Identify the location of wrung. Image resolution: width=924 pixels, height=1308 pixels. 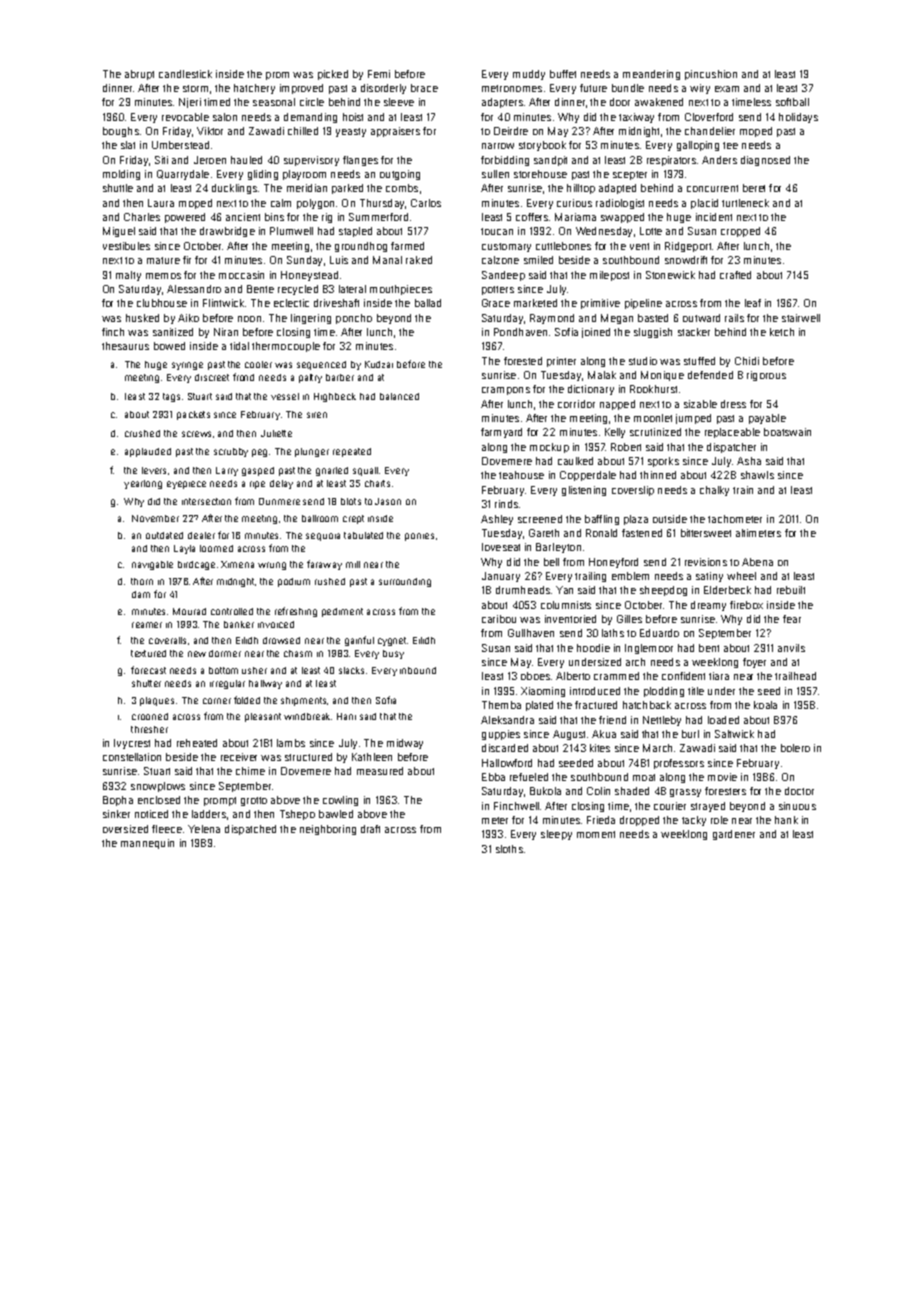
(272, 566).
